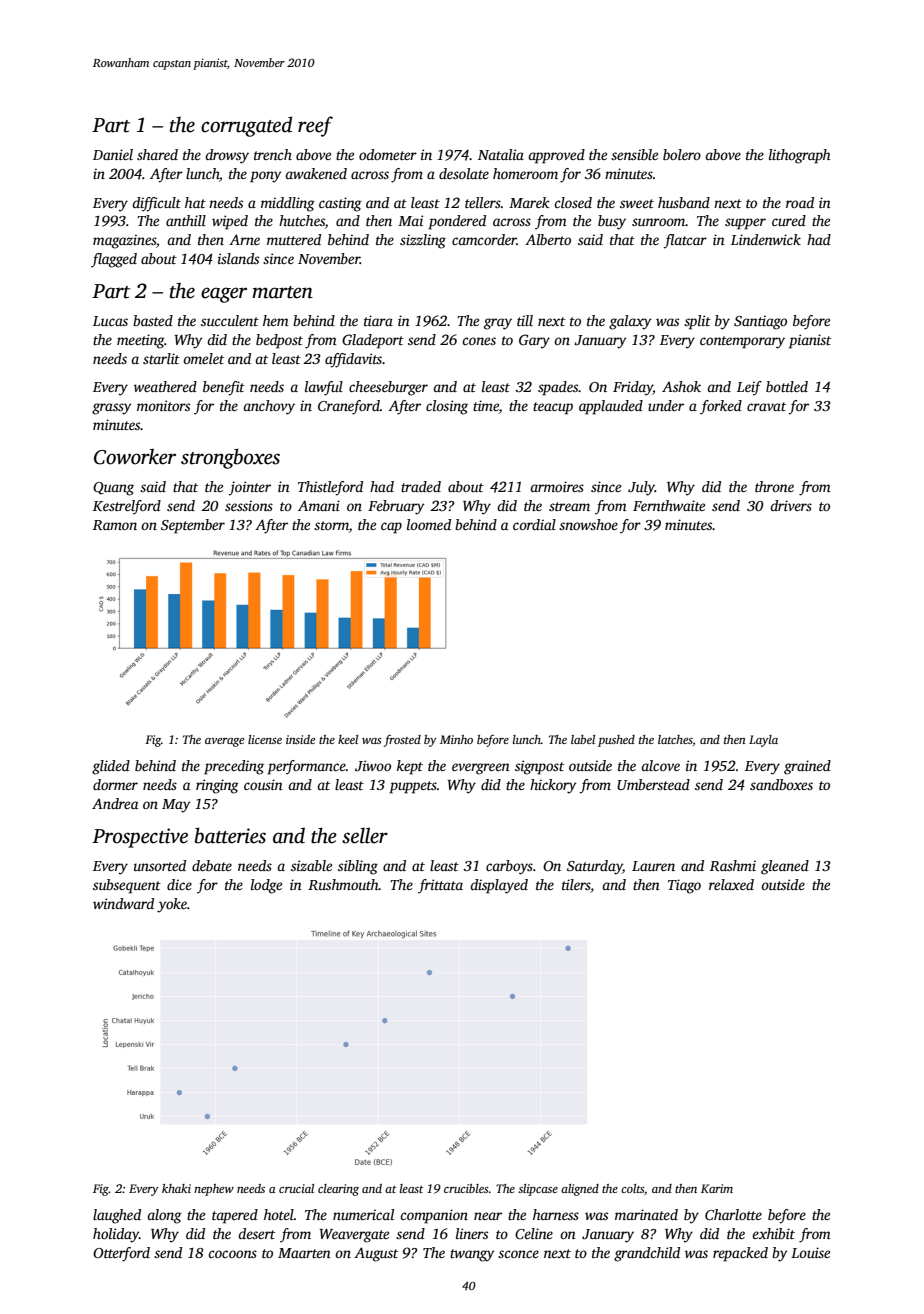 Image resolution: width=924 pixels, height=1314 pixels. I want to click on sibling, so click(358, 867).
